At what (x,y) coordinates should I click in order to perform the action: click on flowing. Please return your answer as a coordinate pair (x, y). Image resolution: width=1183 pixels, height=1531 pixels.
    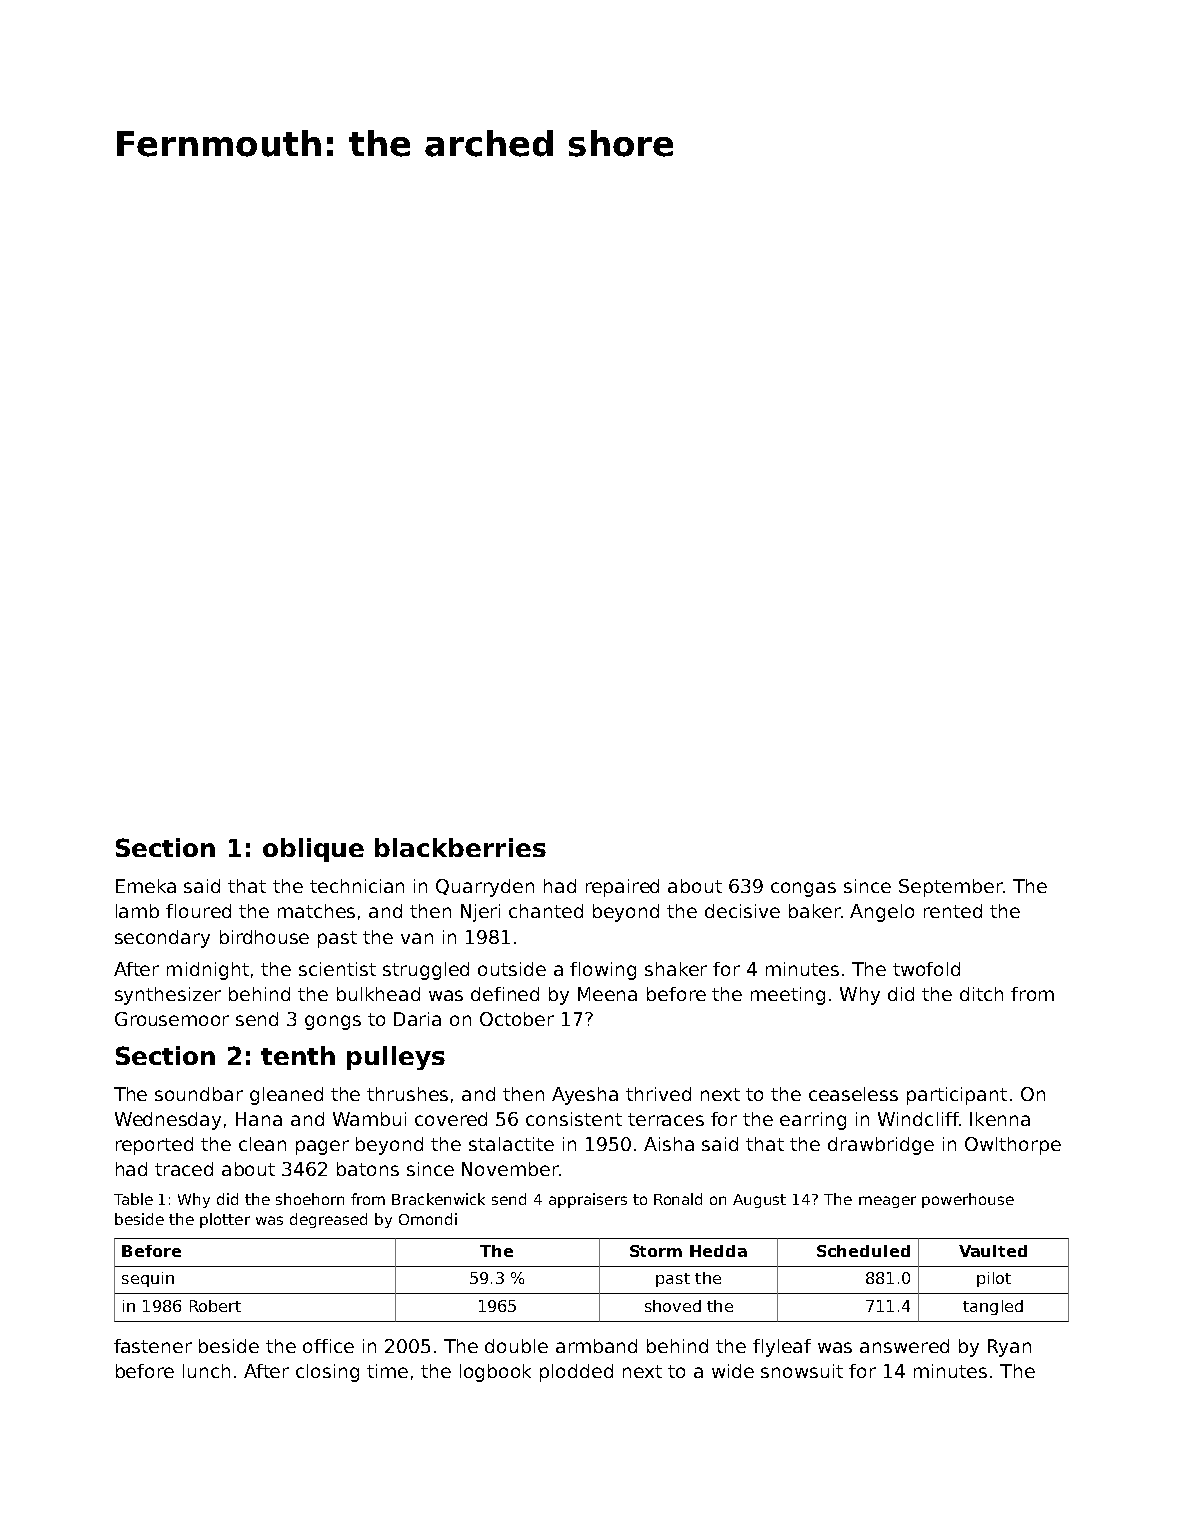
    Looking at the image, I should click on (603, 971).
